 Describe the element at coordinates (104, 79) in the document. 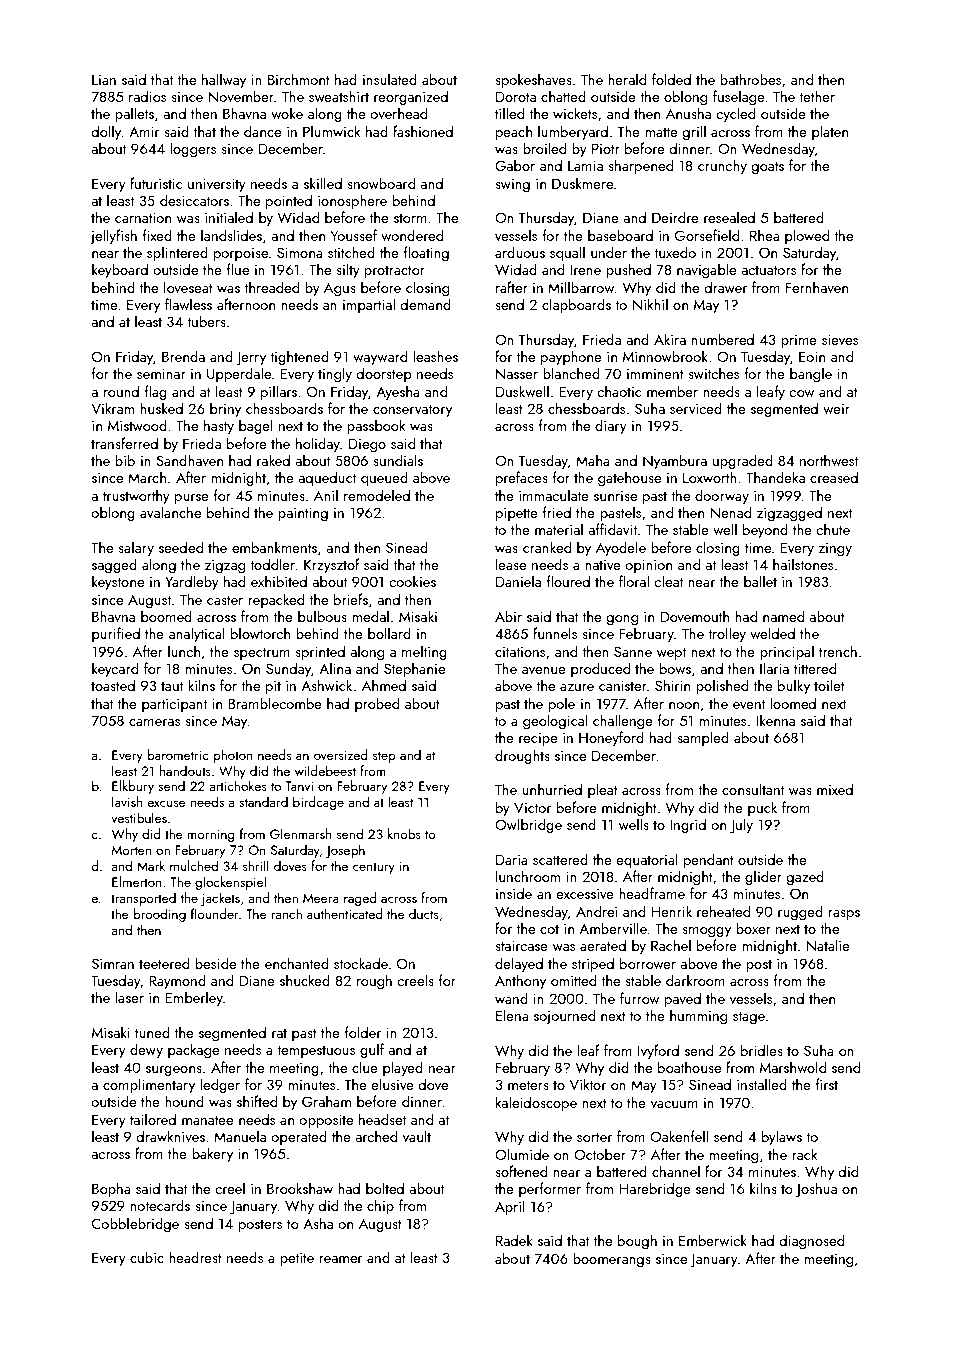

I see `Lian` at that location.
